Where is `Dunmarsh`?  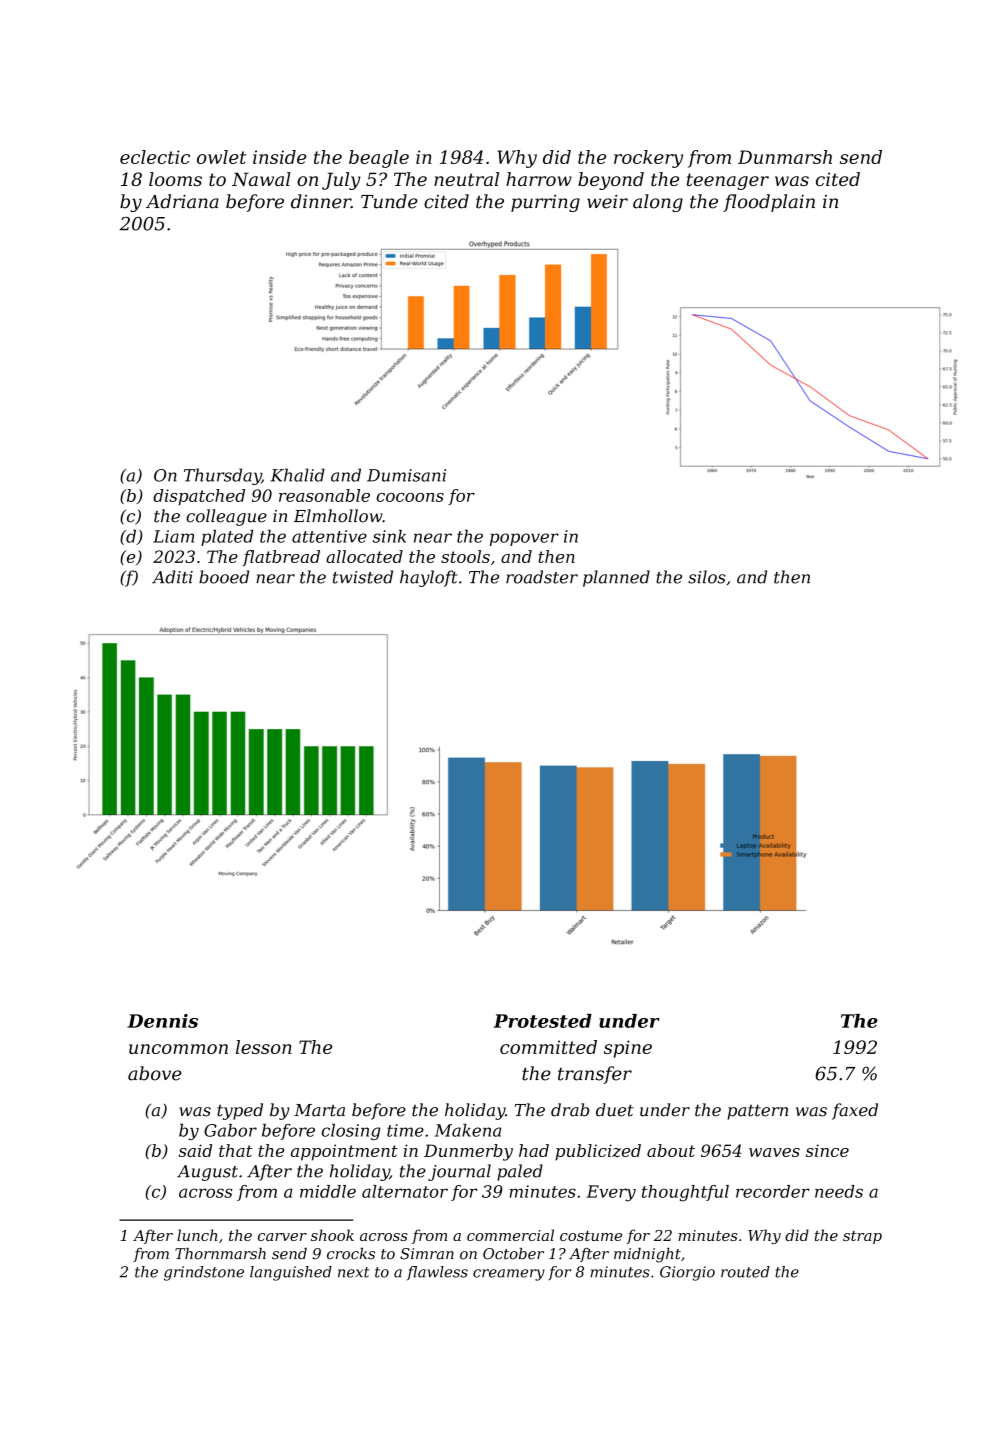 Dunmarsh is located at coordinates (785, 157).
